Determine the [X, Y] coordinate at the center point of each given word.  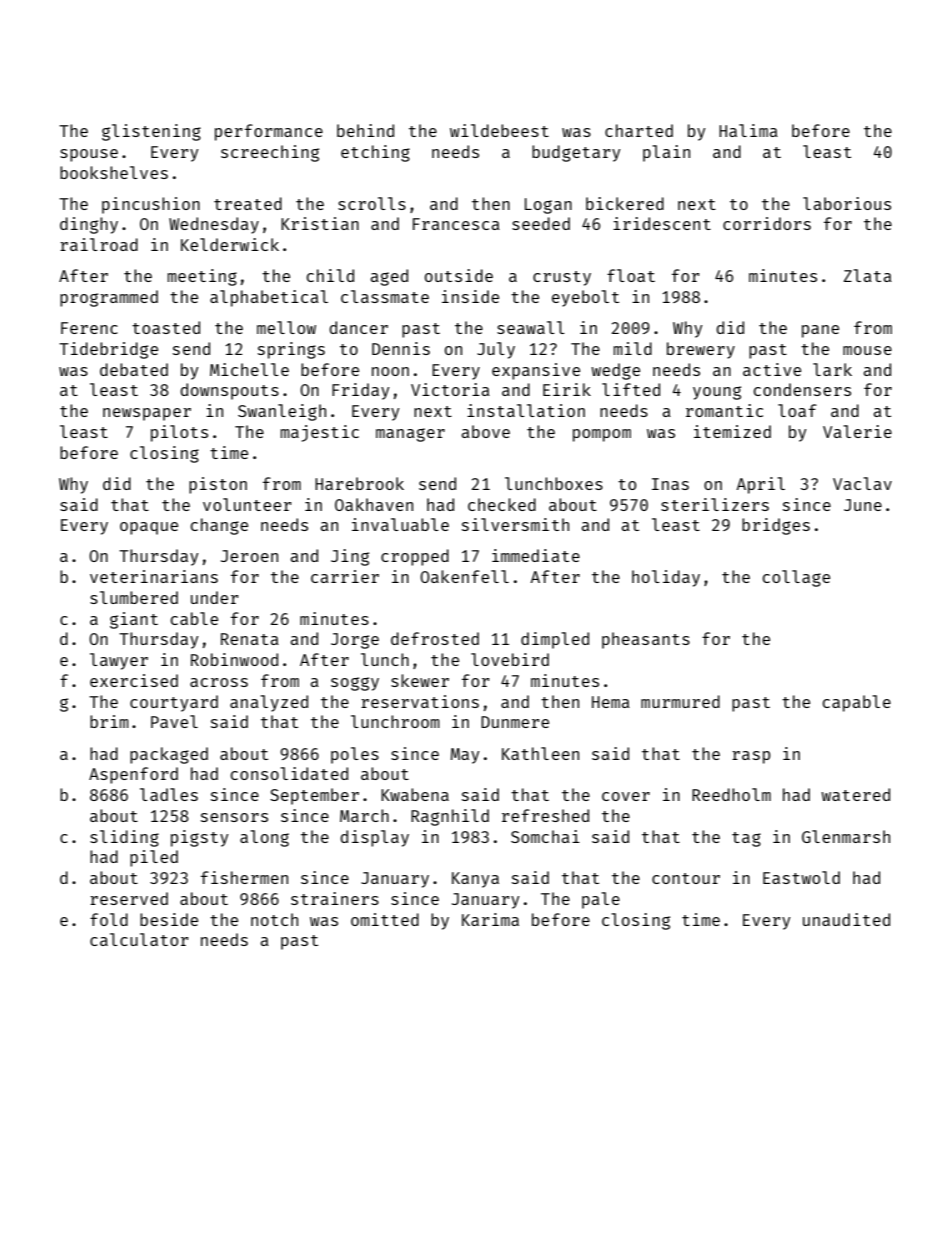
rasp [751, 757]
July [496, 350]
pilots [179, 433]
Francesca [456, 224]
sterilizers [715, 504]
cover [626, 796]
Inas [670, 484]
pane [820, 331]
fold [109, 919]
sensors [234, 817]
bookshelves [114, 172]
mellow [286, 327]
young [717, 393]
